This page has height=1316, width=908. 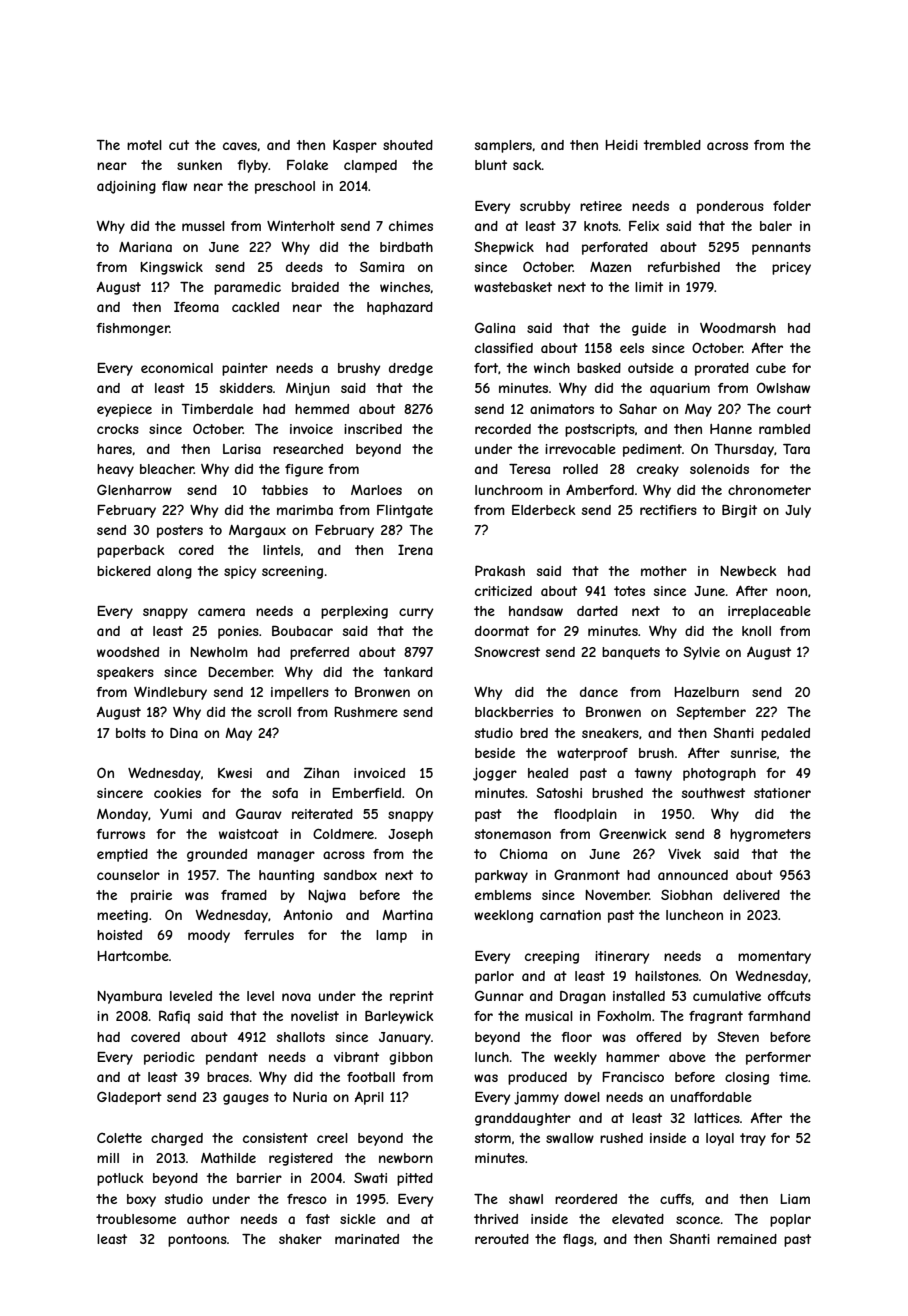 What do you see at coordinates (407, 915) in the page?
I see `Martina` at bounding box center [407, 915].
